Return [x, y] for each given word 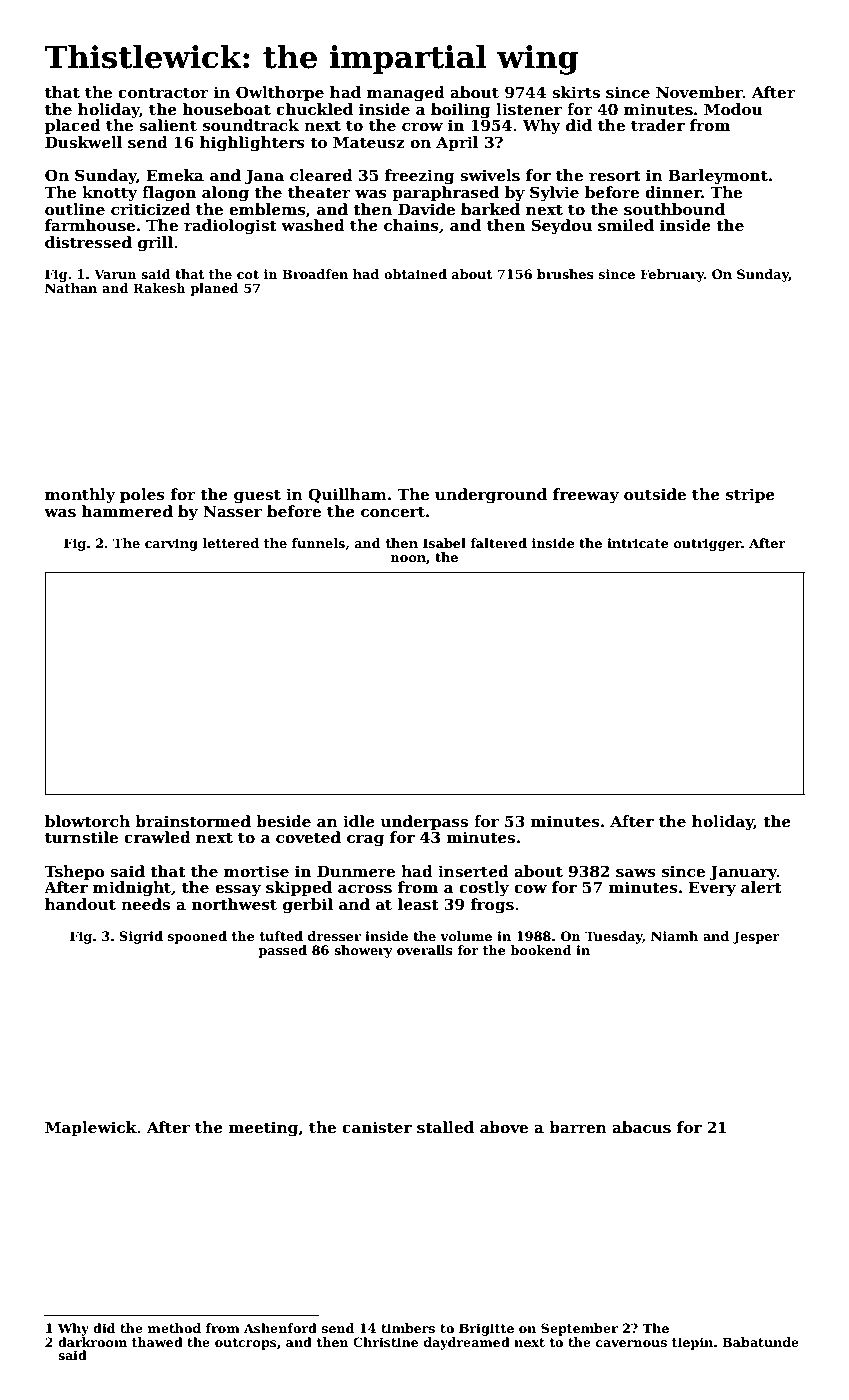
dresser [334, 936]
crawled [157, 837]
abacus [641, 1127]
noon [408, 558]
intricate [638, 543]
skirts [576, 92]
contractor [163, 92]
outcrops [246, 1344]
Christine [385, 1342]
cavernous [631, 1343]
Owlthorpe [280, 93]
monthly [80, 496]
